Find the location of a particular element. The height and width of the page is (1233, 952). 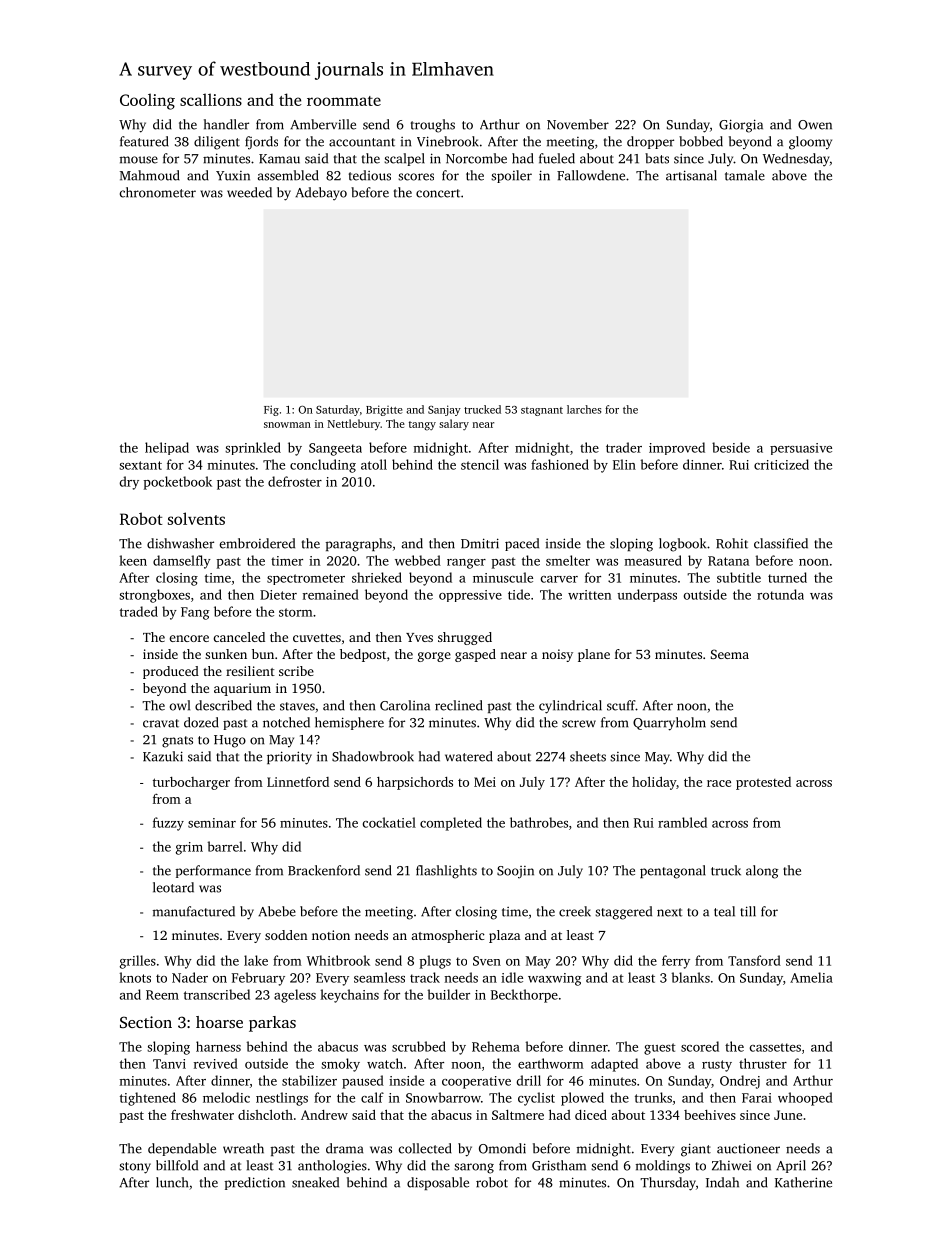

larches is located at coordinates (584, 409).
